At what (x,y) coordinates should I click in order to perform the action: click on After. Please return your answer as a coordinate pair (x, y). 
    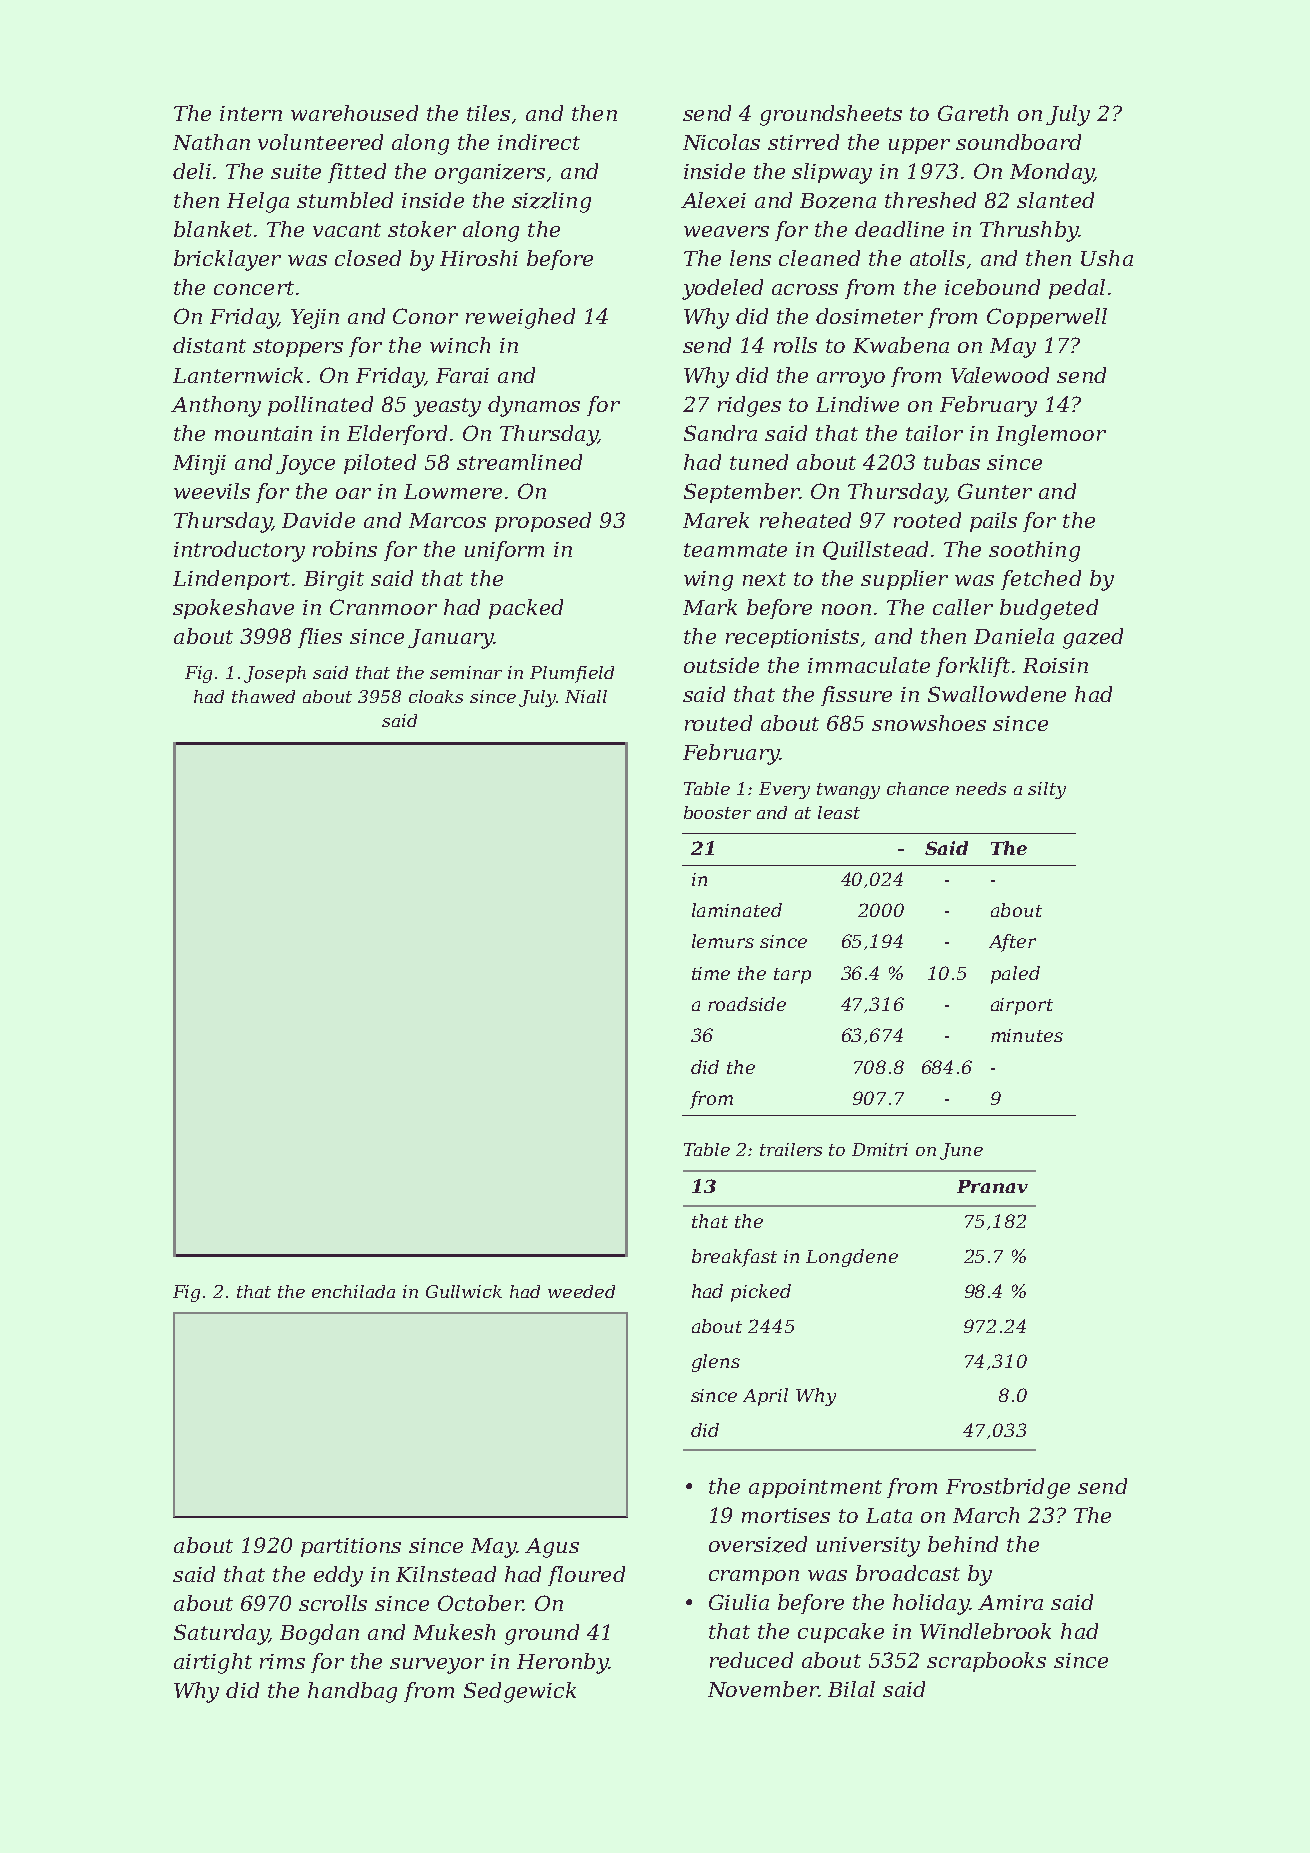
    Looking at the image, I should click on (1012, 943).
